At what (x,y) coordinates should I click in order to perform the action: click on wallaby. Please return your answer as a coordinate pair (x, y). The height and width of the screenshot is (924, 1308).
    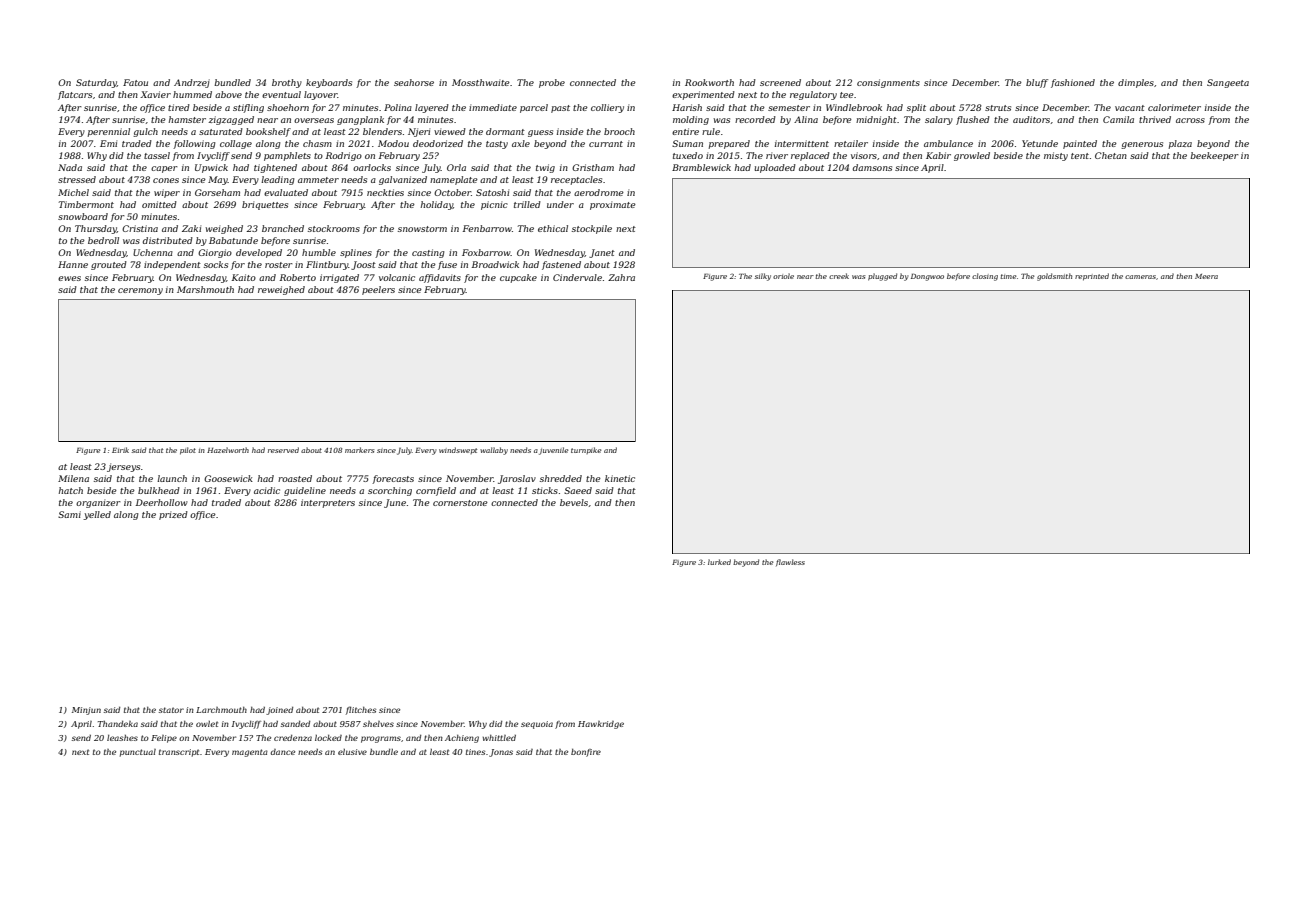
    Looking at the image, I should click on (494, 451).
